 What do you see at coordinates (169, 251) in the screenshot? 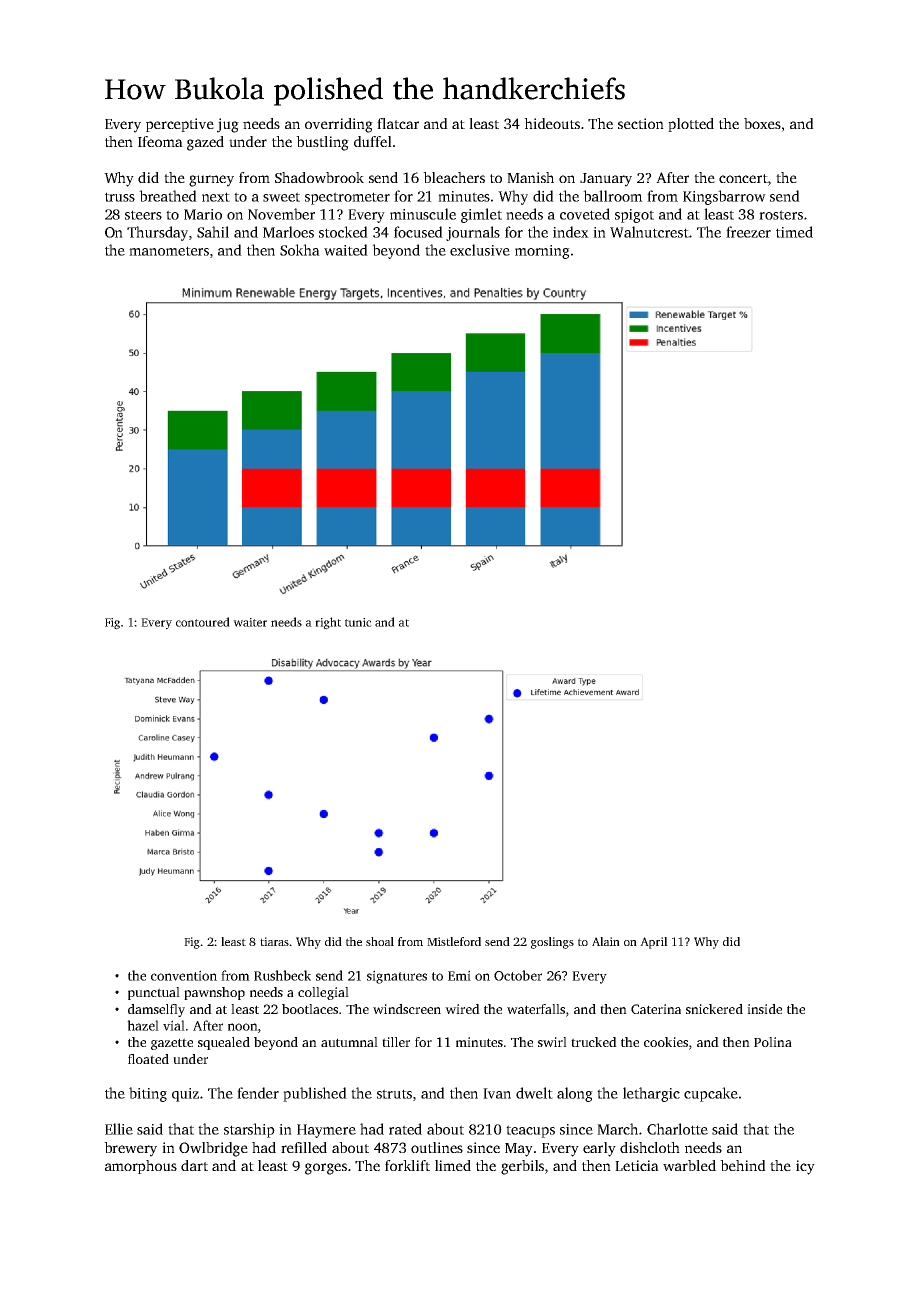
I see `manometers` at bounding box center [169, 251].
